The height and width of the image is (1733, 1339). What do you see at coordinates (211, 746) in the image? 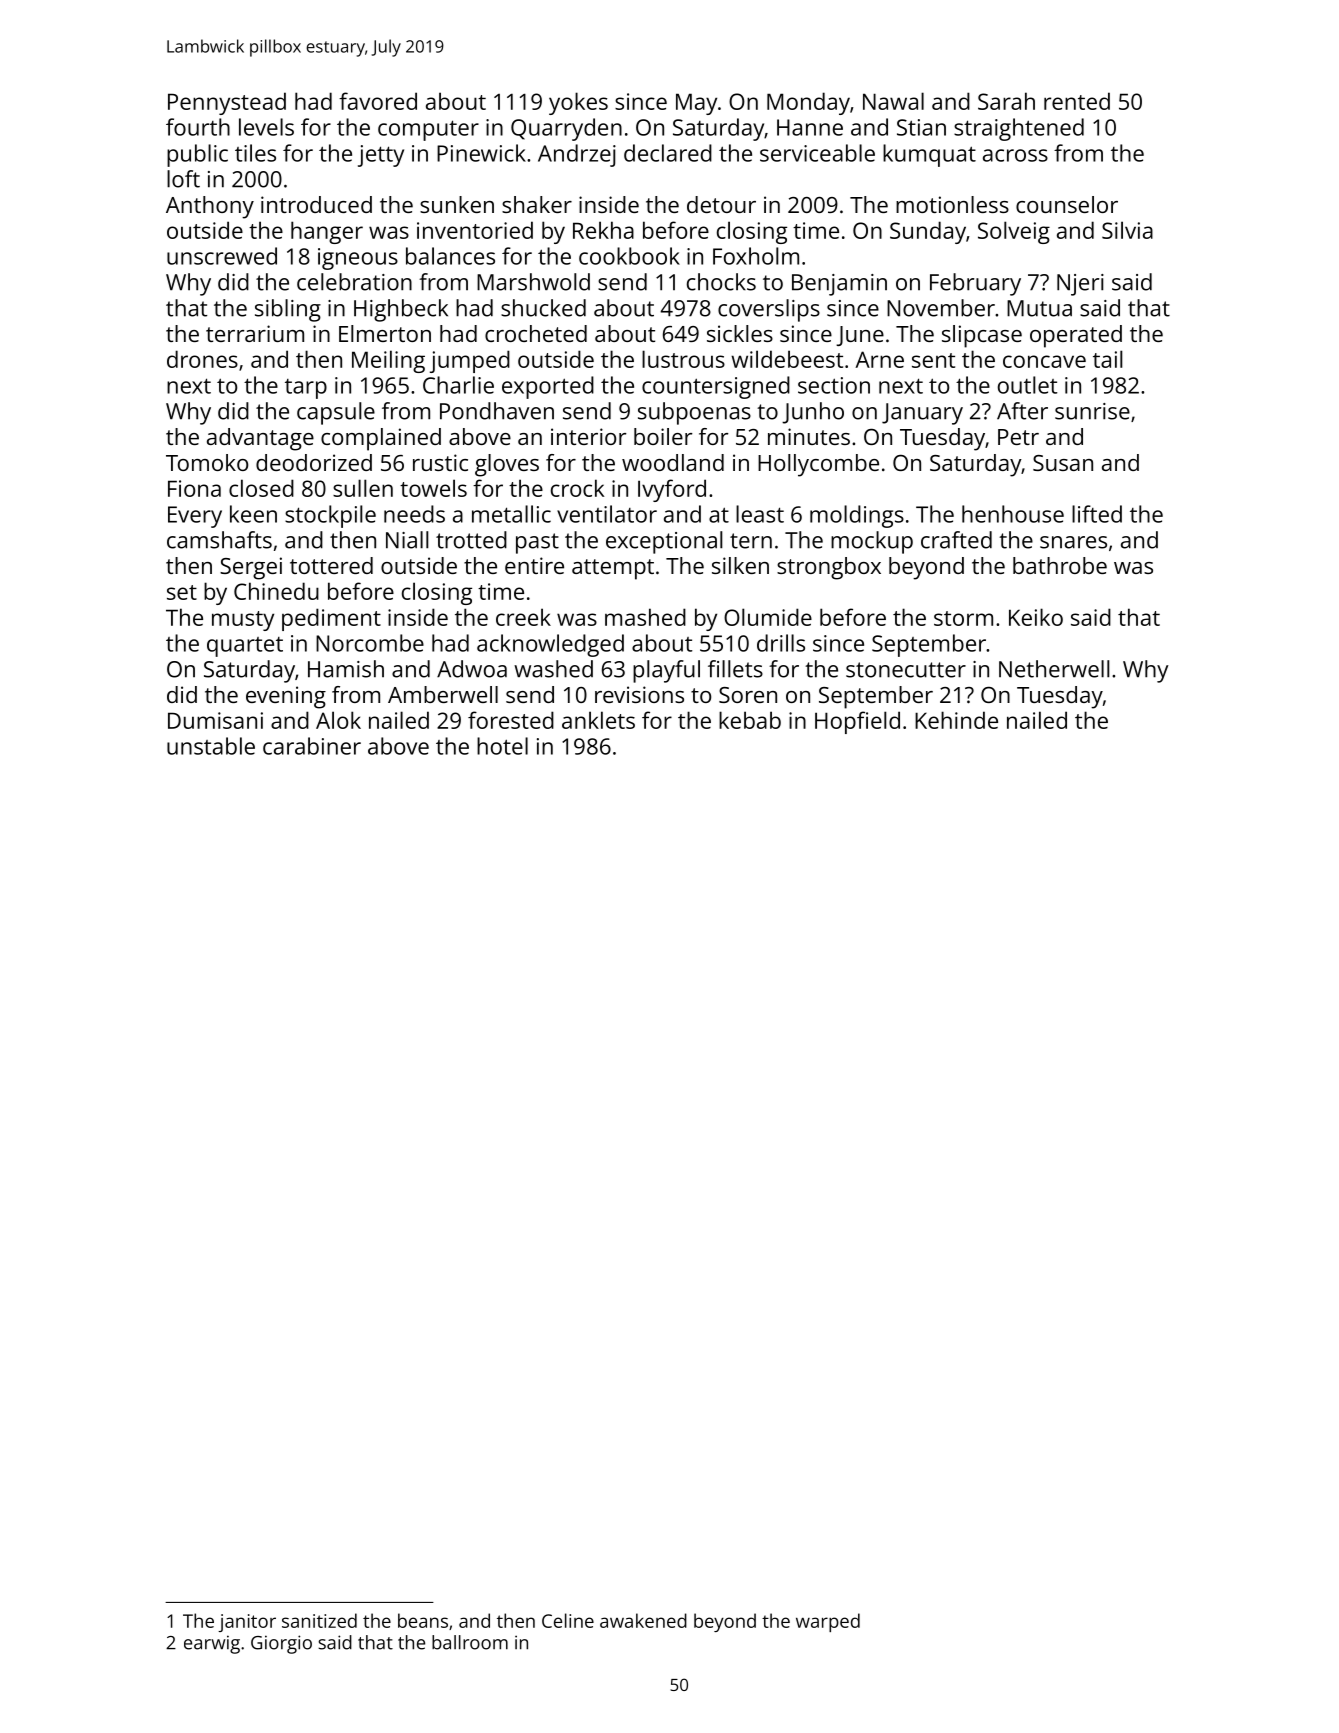
I see `unstable` at bounding box center [211, 746].
